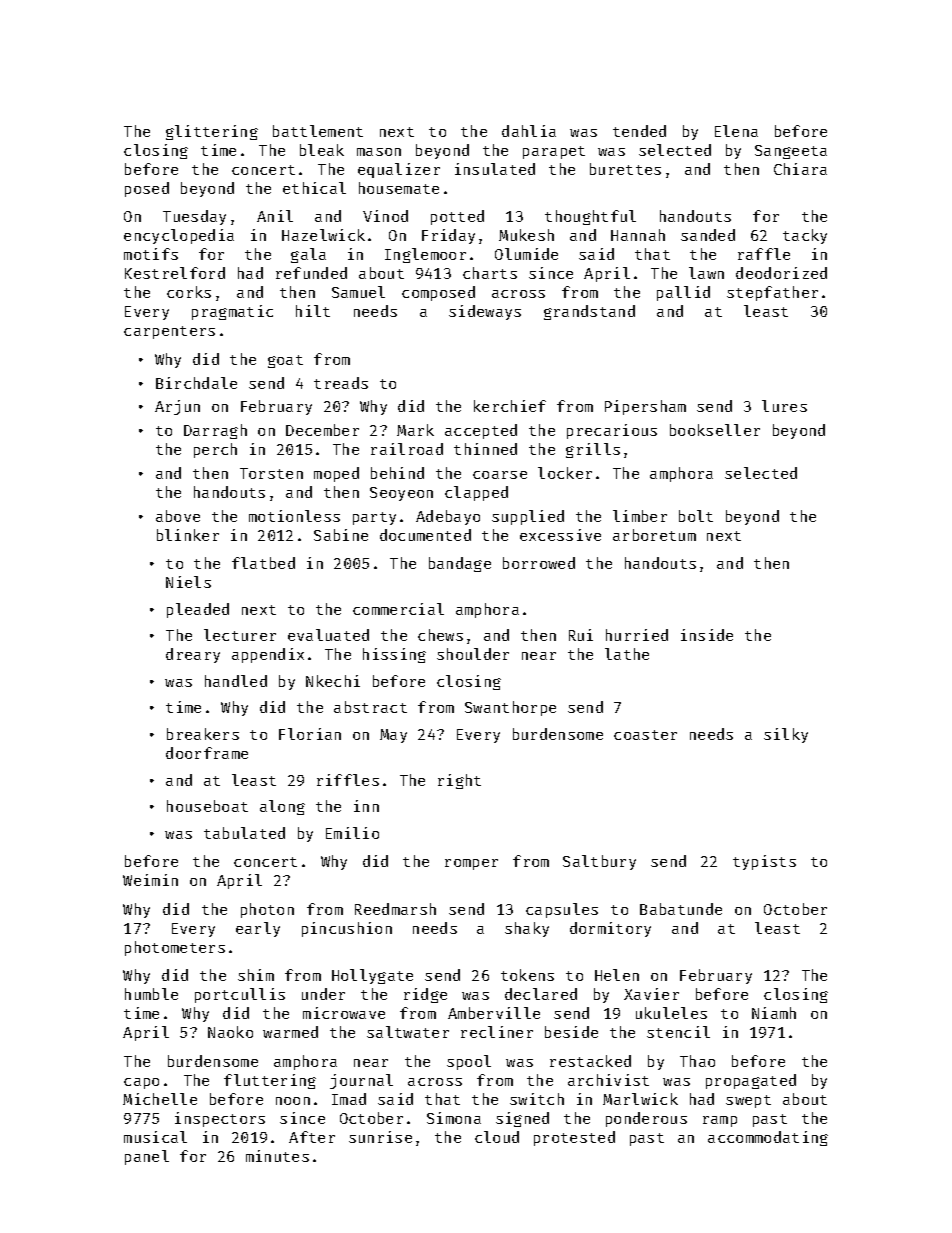  I want to click on Chiara, so click(800, 169).
